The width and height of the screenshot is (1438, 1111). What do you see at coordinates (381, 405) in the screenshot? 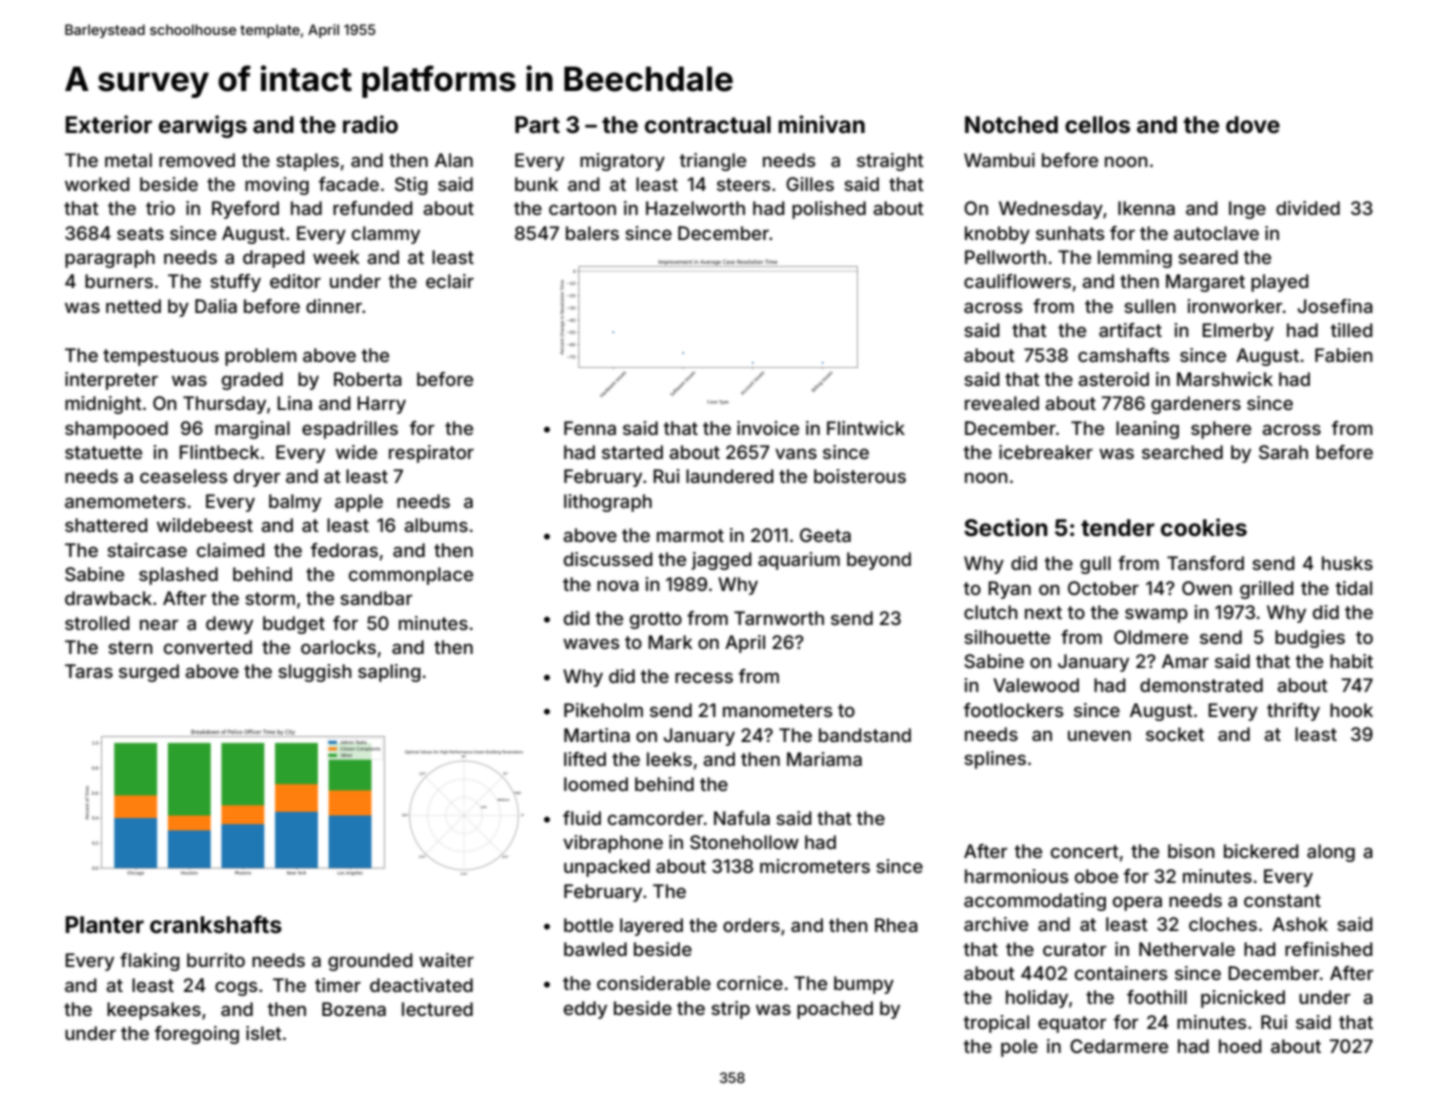
I see `Harry` at bounding box center [381, 405].
